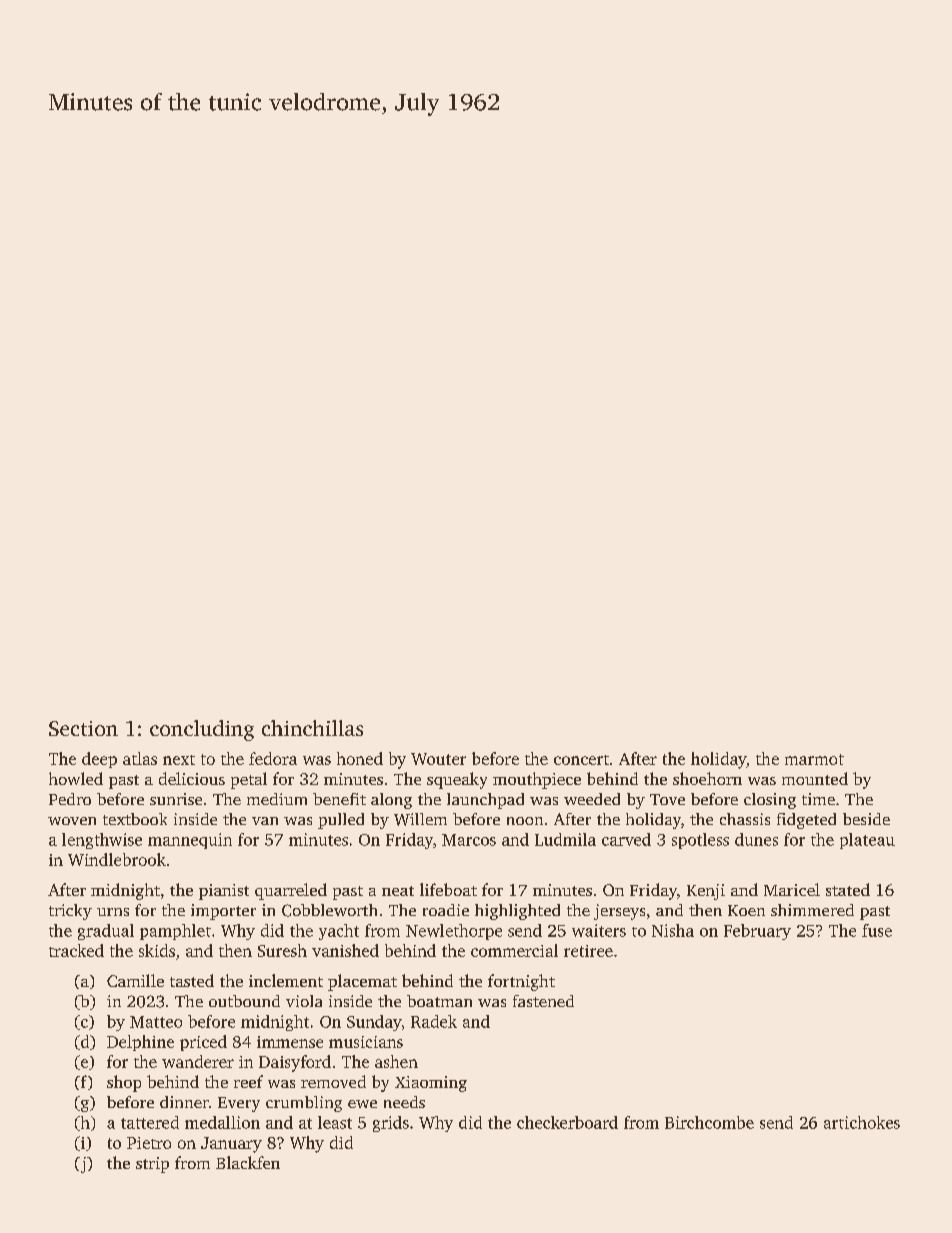 This document has height=1233, width=952. Describe the element at coordinates (273, 758) in the document. I see `fedora` at that location.
